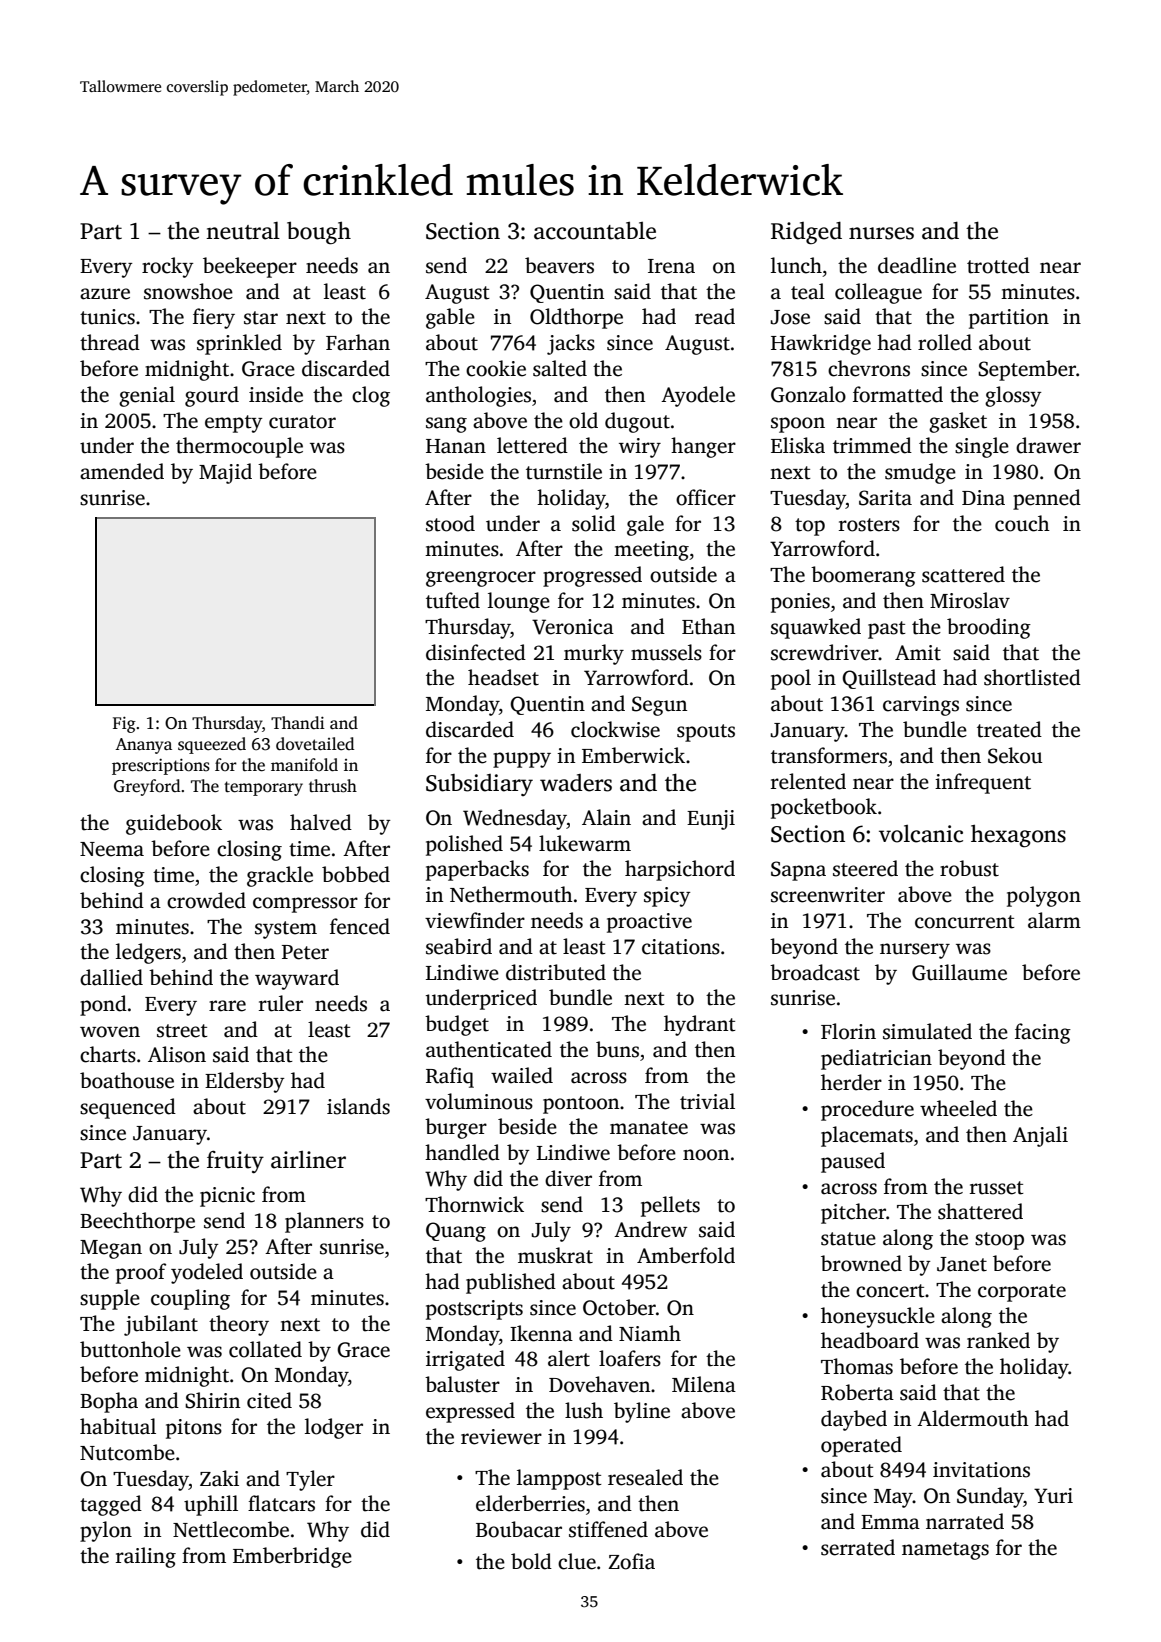  Describe the element at coordinates (1022, 523) in the screenshot. I see `couch` at that location.
